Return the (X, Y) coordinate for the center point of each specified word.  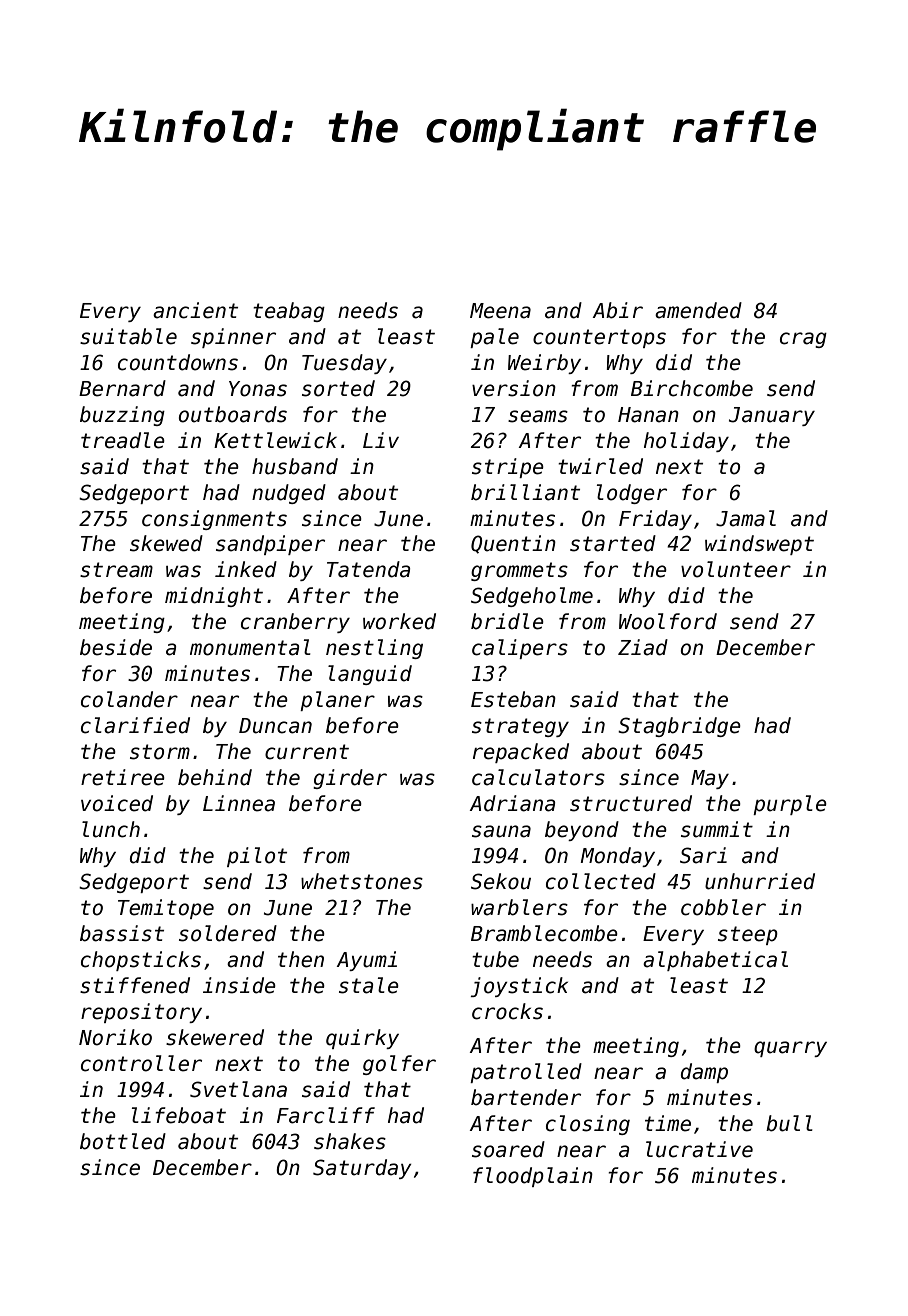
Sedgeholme (532, 597)
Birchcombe (692, 388)
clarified (135, 725)
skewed (166, 543)
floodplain (533, 1177)
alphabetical (715, 961)
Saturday (362, 1169)
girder (350, 779)
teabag (289, 312)
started (613, 543)
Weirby (544, 364)
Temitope (166, 909)
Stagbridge (679, 727)
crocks (507, 1011)
